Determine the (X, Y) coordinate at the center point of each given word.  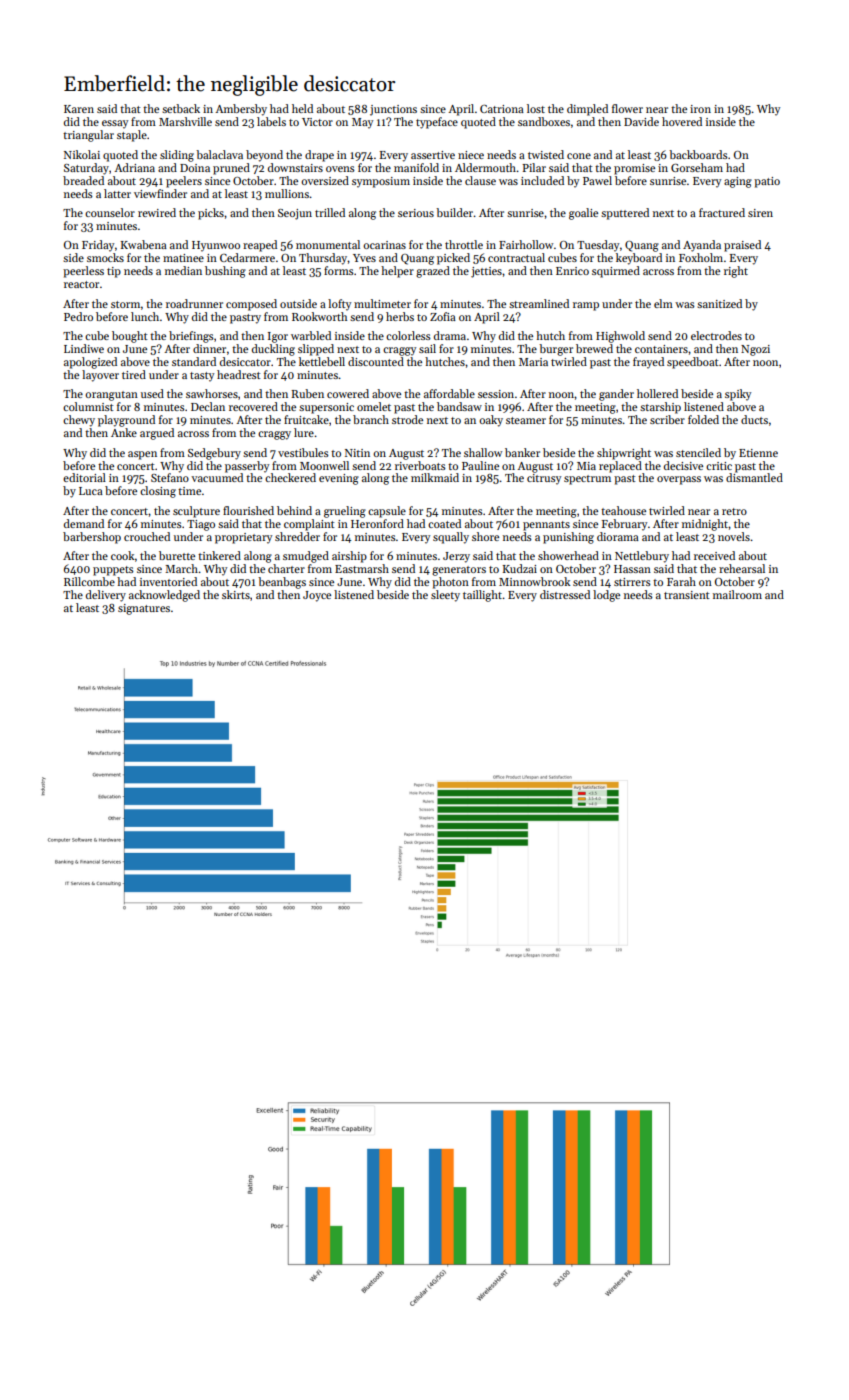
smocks (105, 257)
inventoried (168, 581)
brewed (594, 348)
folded (703, 419)
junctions (393, 110)
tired (134, 374)
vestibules (303, 452)
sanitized (719, 303)
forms (339, 270)
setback (181, 108)
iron (700, 109)
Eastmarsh (362, 568)
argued (157, 434)
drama (450, 335)
